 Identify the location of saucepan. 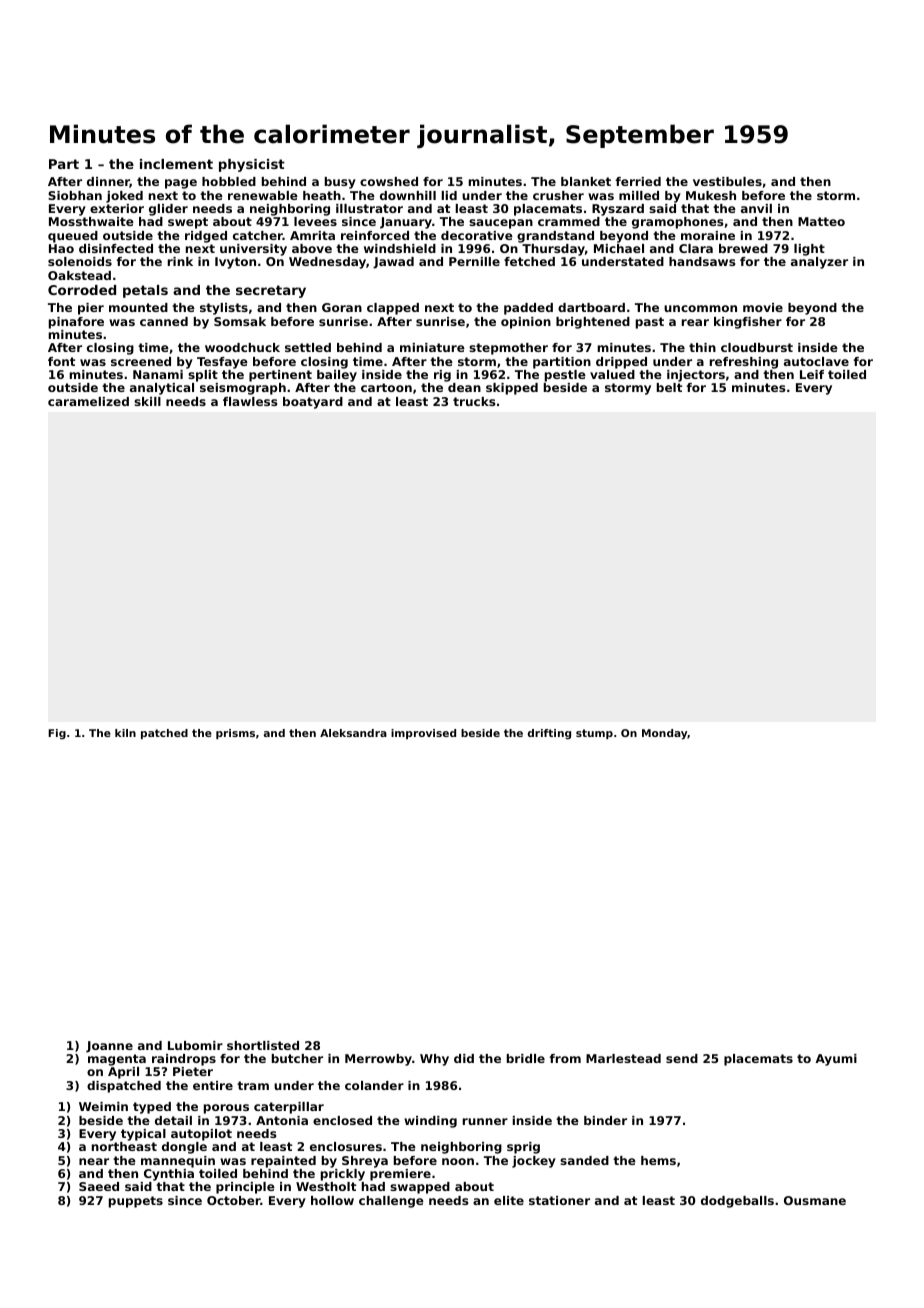
(501, 224).
